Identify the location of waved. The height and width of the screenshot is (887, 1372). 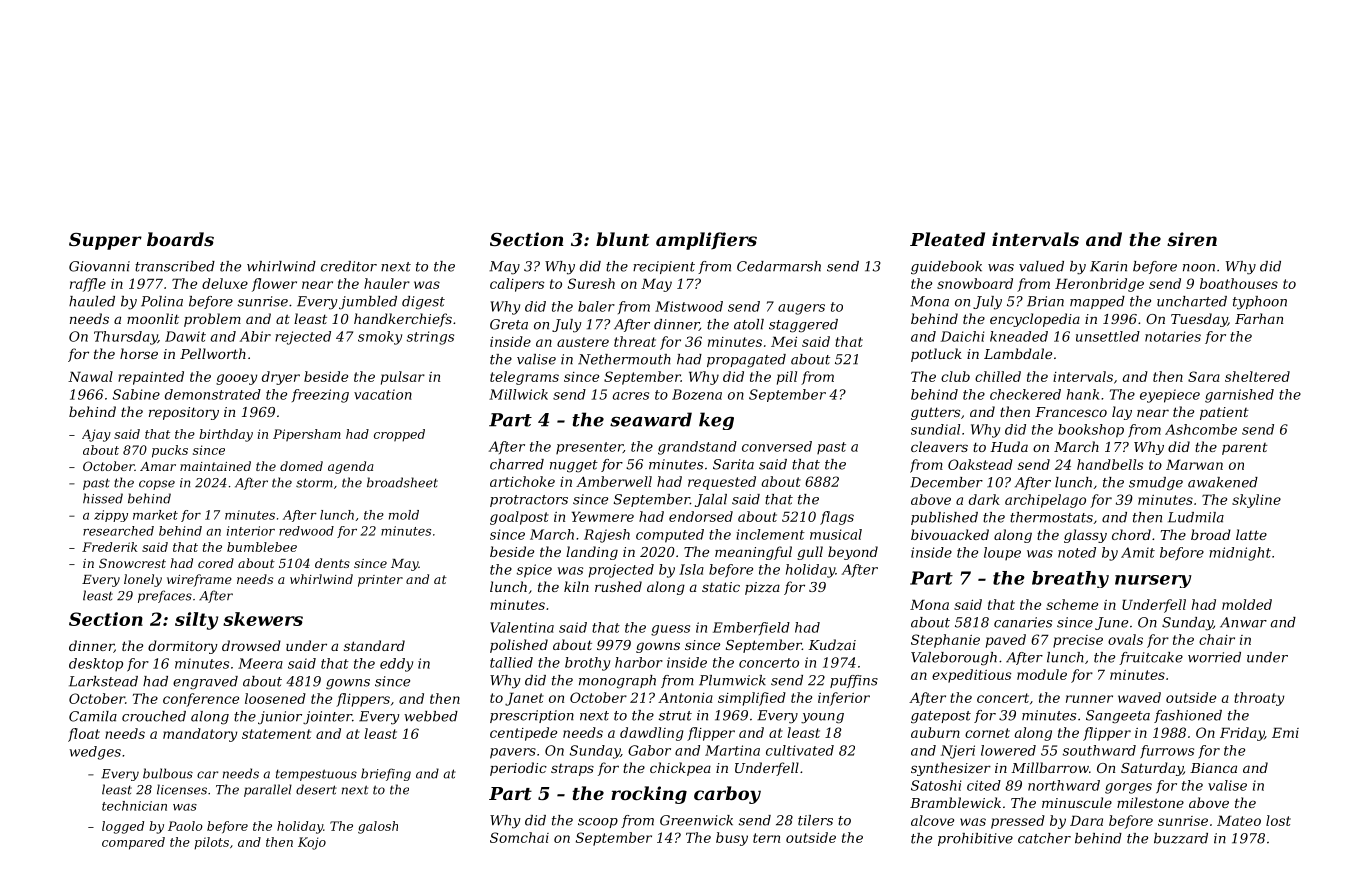
(1139, 697).
